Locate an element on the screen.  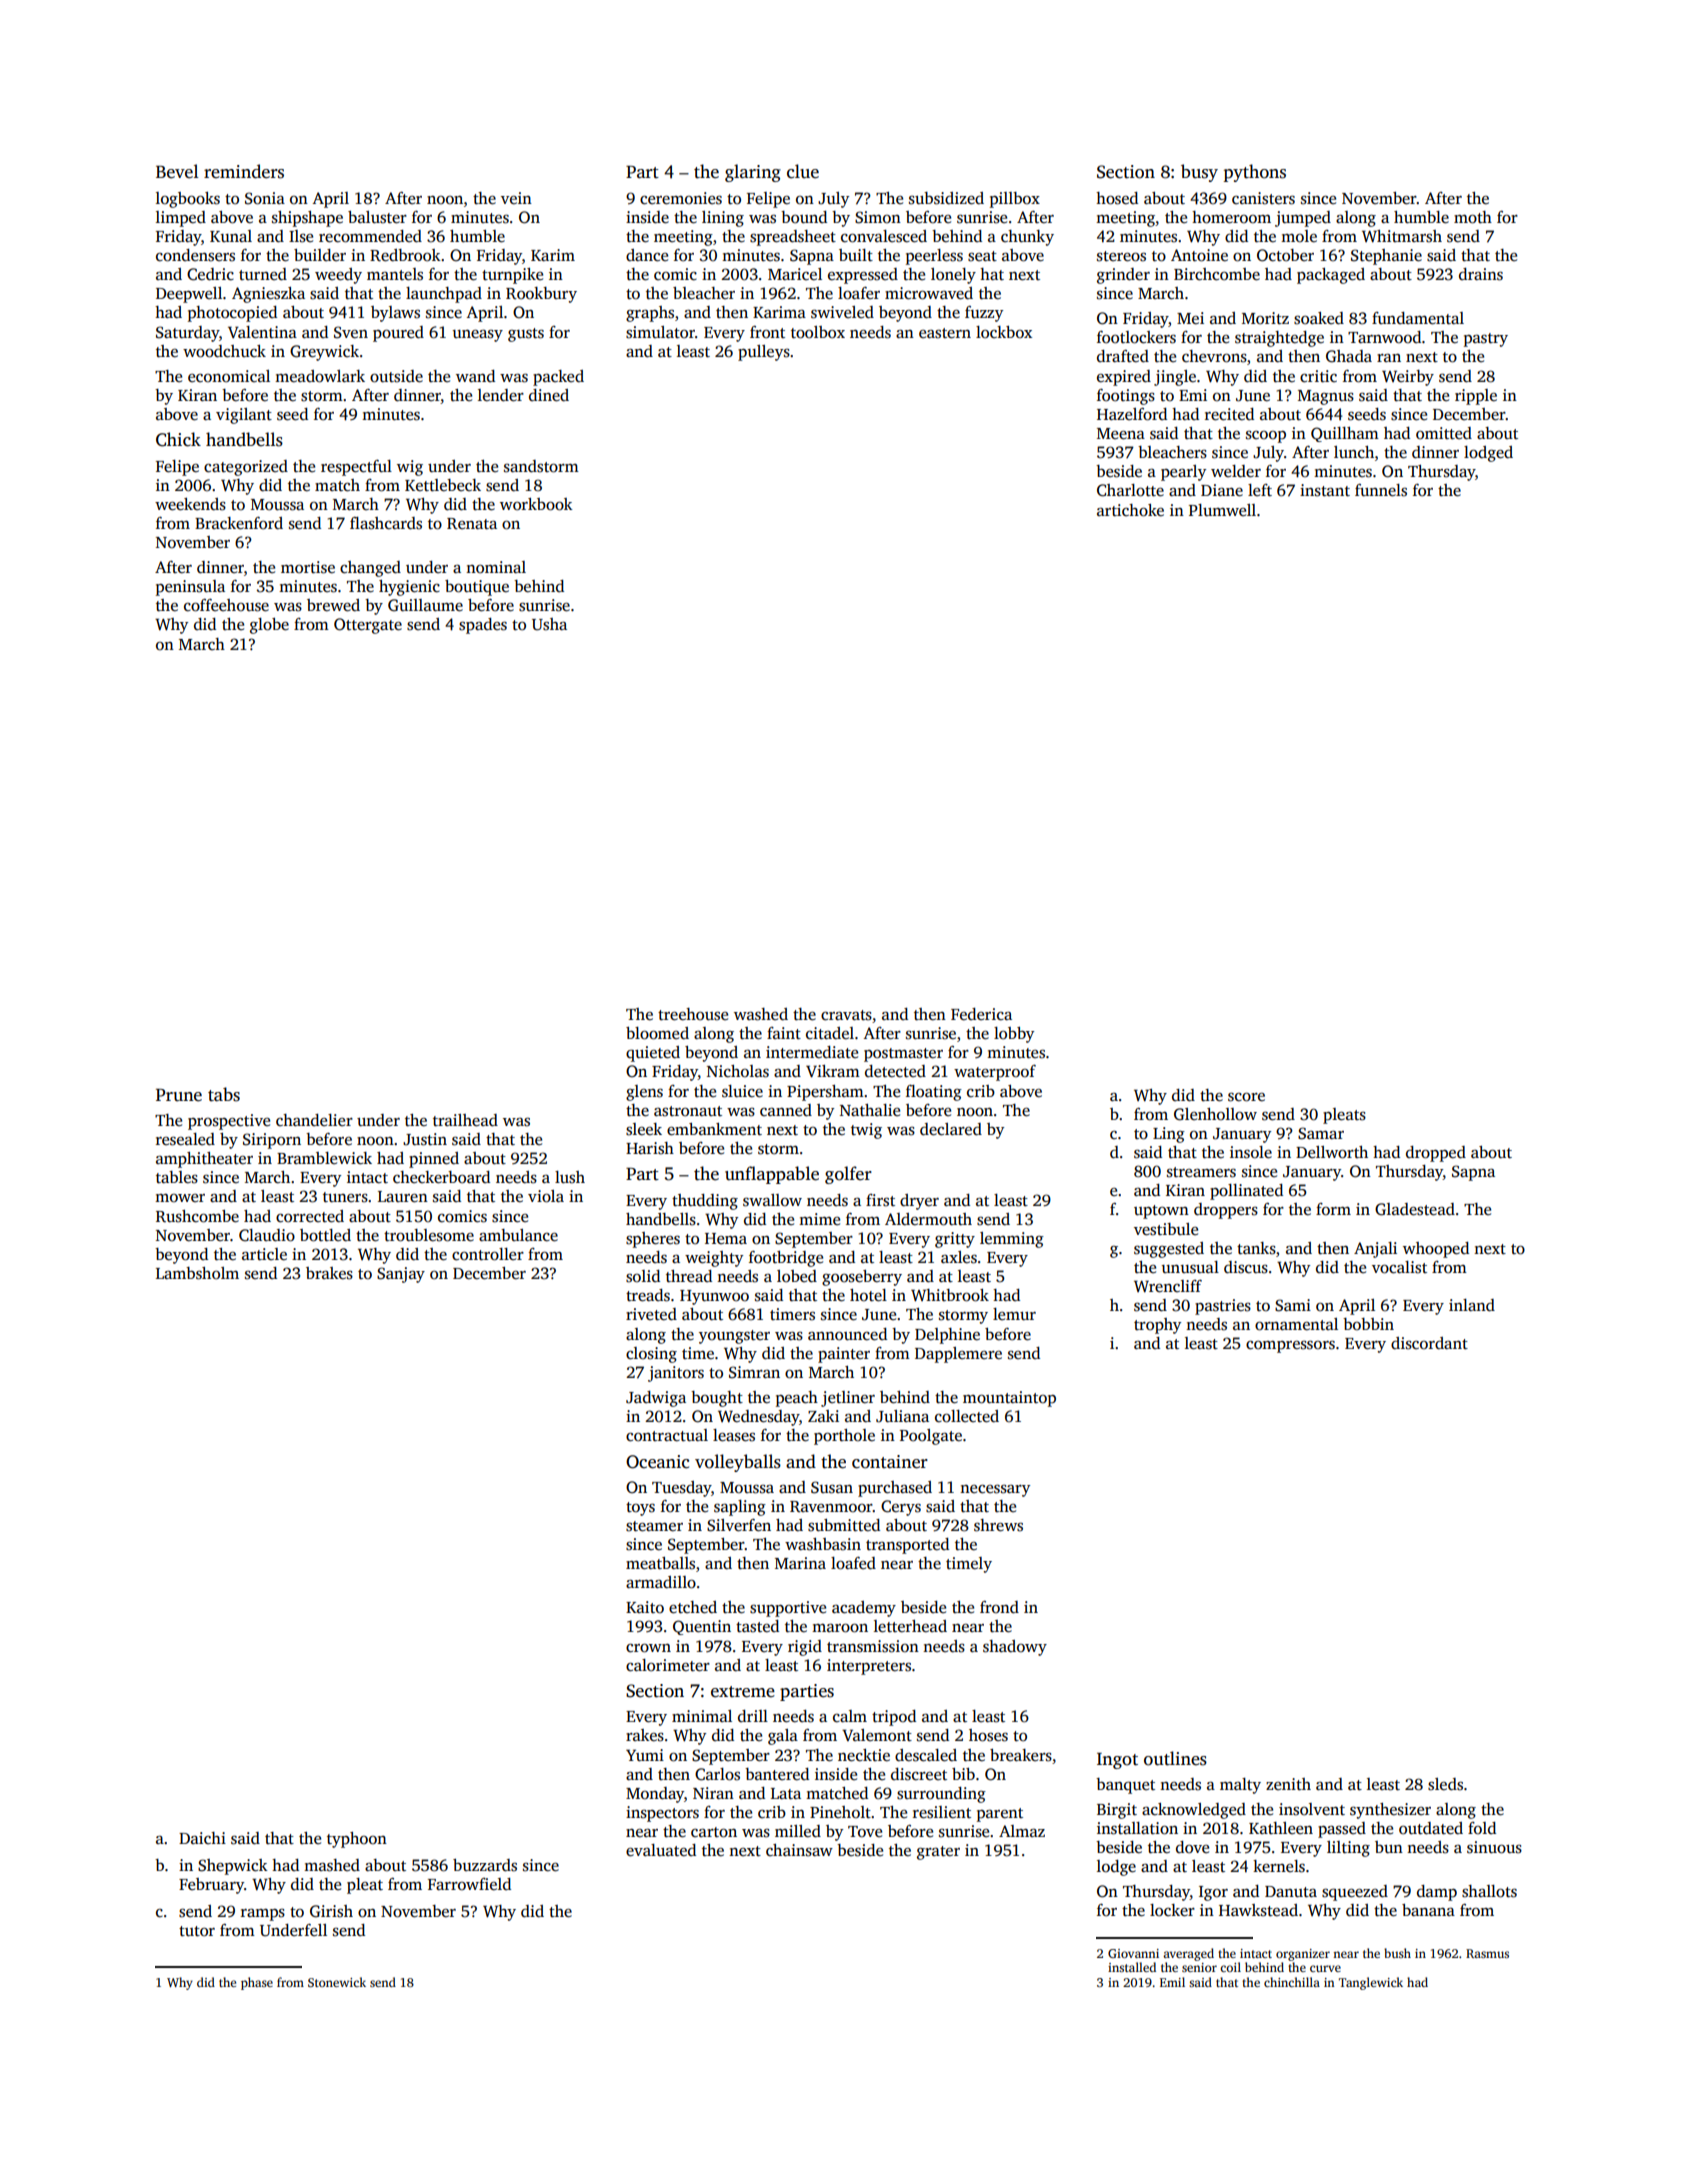
Sanjay is located at coordinates (401, 1275).
